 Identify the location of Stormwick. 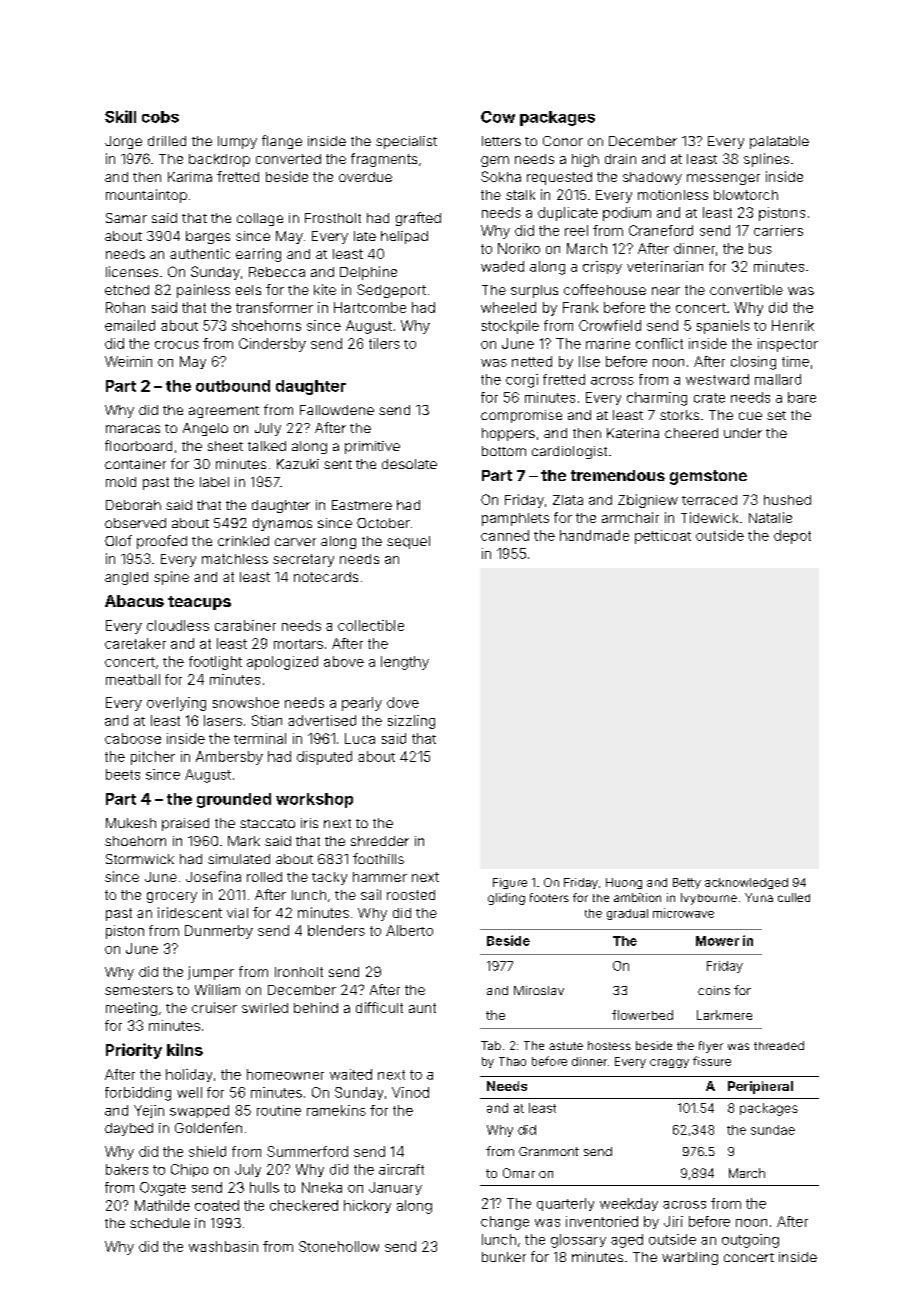
(140, 859).
